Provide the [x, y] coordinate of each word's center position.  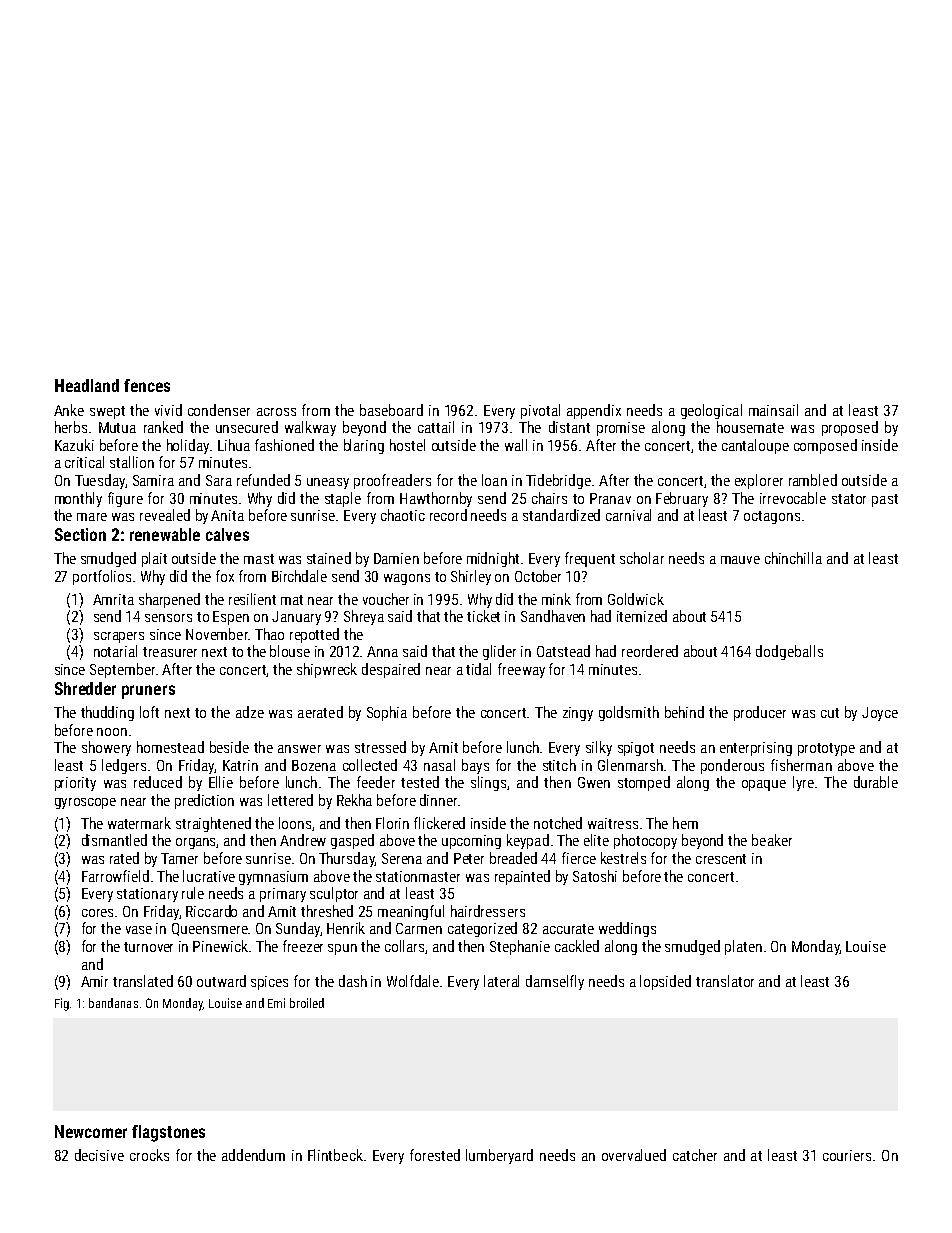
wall [516, 445]
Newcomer [91, 1131]
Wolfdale [413, 981]
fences [147, 385]
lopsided [665, 982]
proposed [850, 428]
